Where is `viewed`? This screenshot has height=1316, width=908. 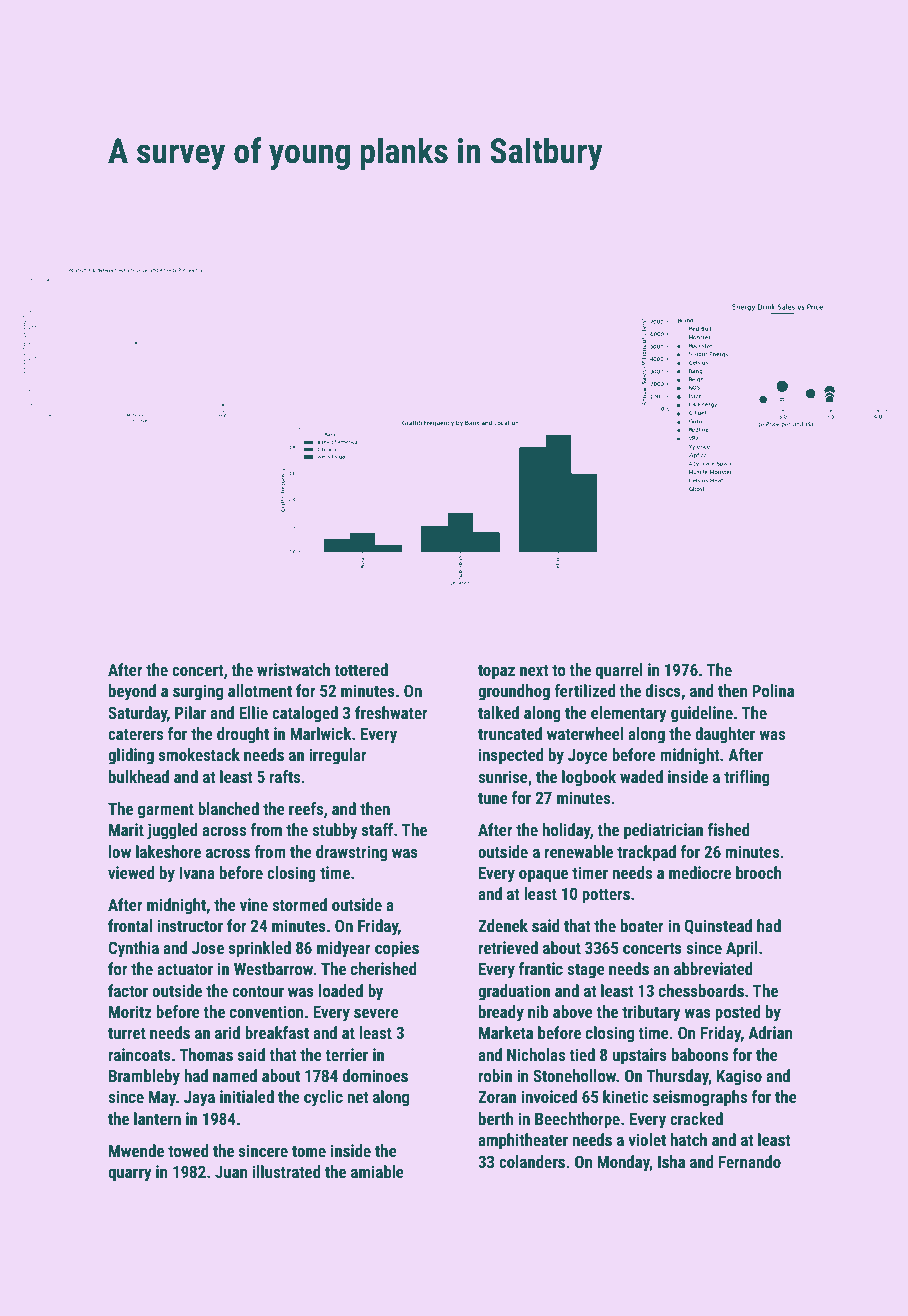 viewed is located at coordinates (131, 872).
